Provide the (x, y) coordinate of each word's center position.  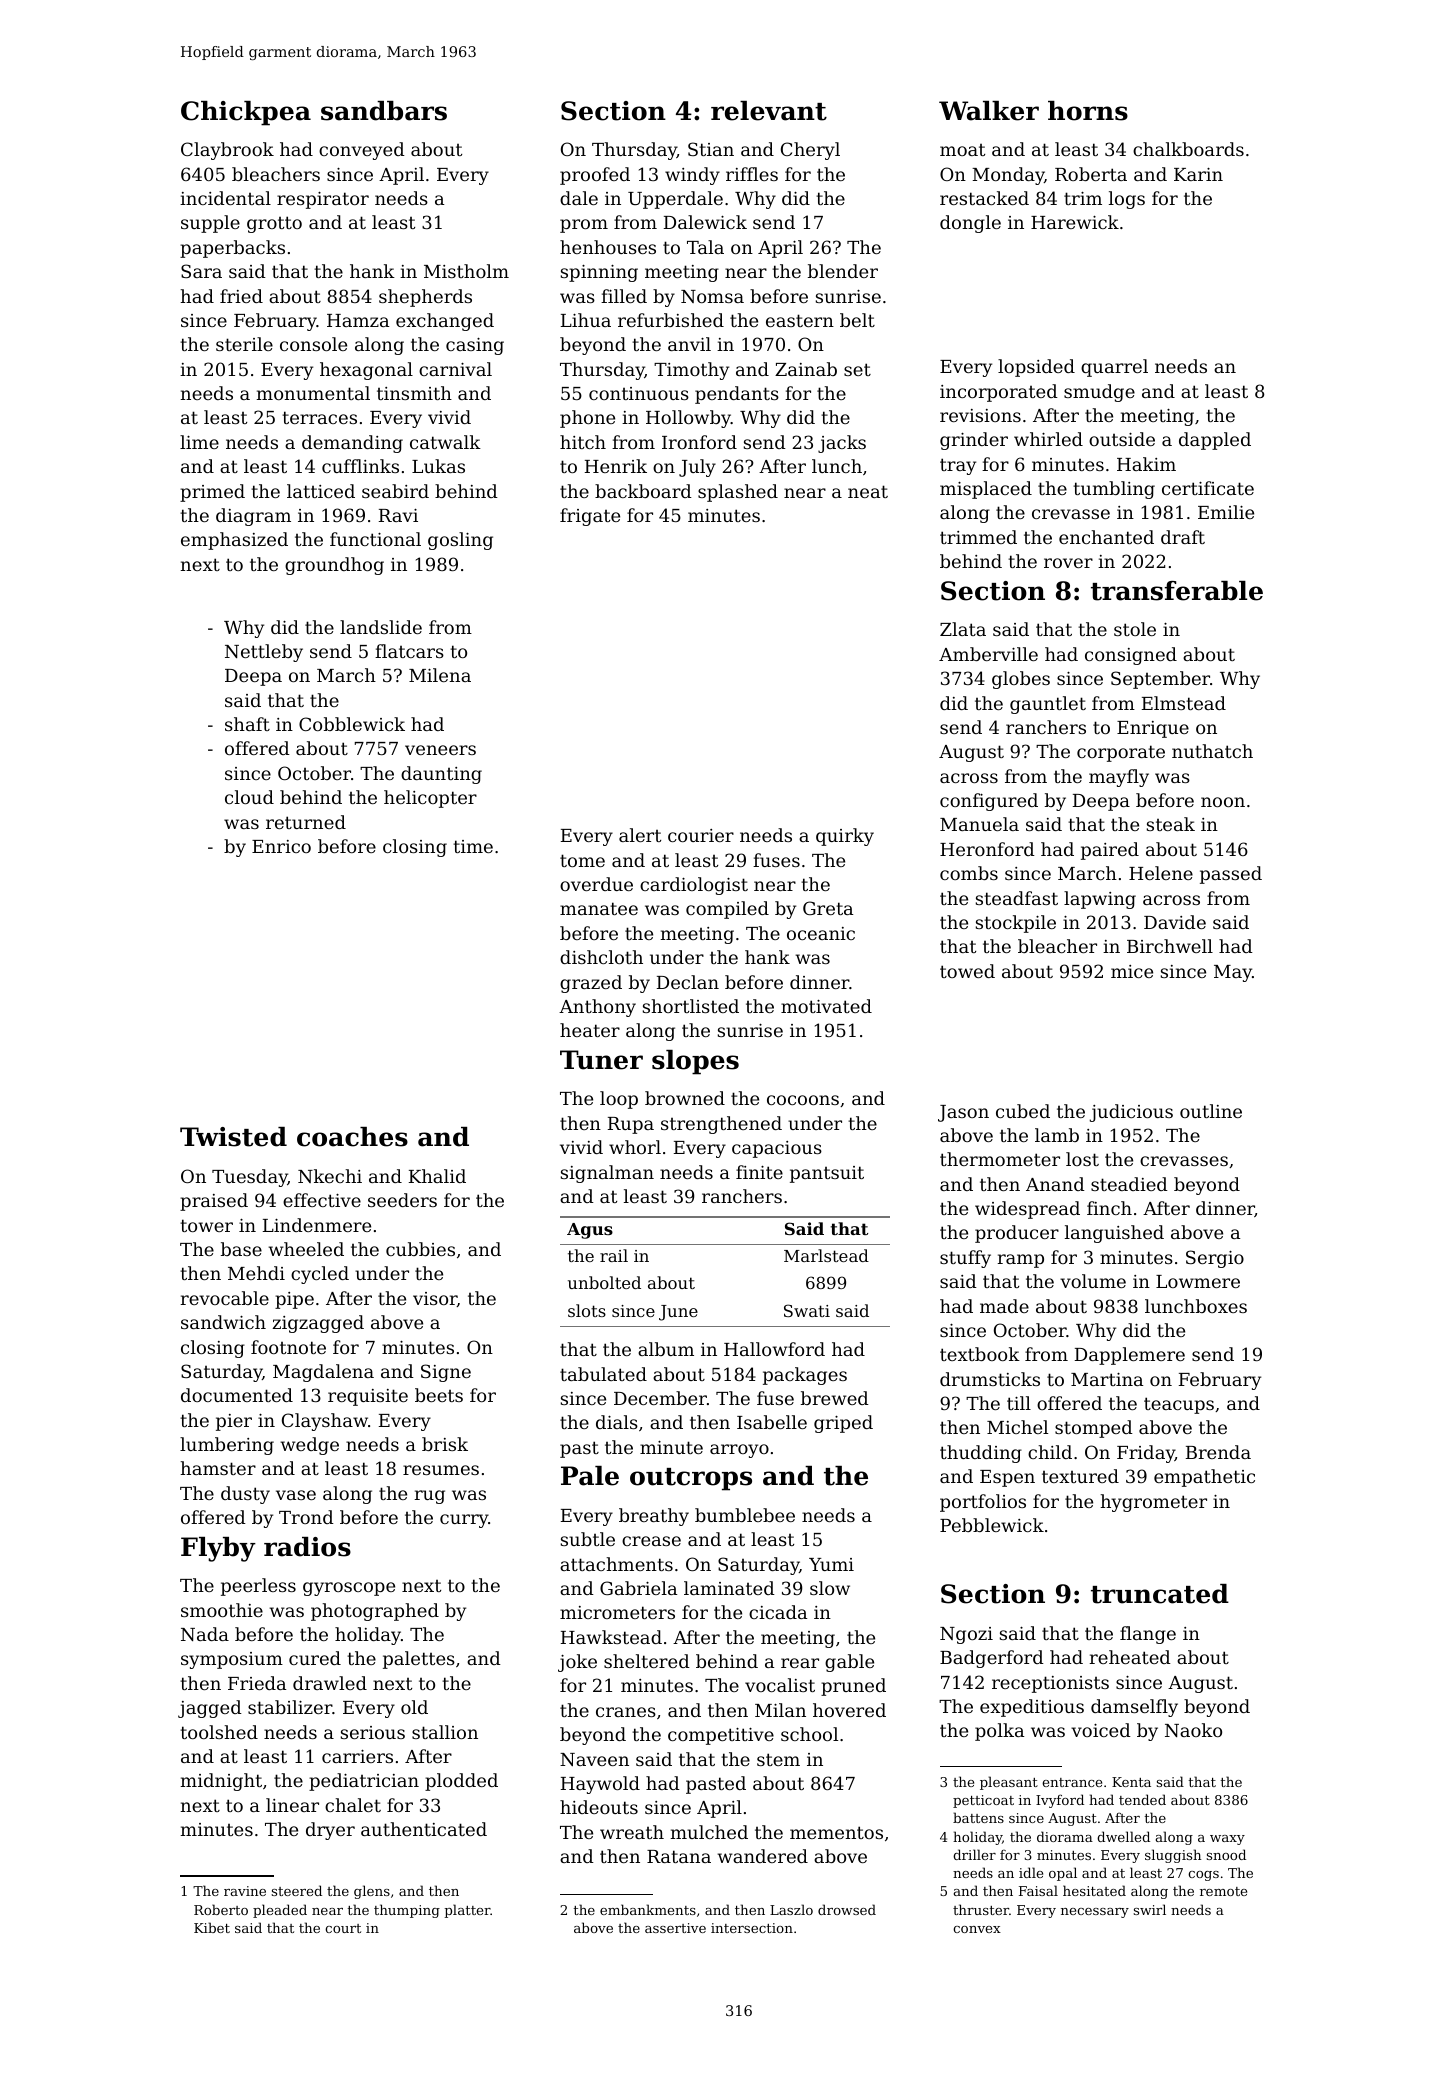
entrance (1072, 1782)
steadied (1129, 1184)
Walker (989, 111)
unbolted (604, 1282)
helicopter (430, 799)
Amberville (988, 654)
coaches (352, 1137)
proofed (595, 176)
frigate (590, 517)
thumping (407, 1911)
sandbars (384, 111)
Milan (780, 1710)
